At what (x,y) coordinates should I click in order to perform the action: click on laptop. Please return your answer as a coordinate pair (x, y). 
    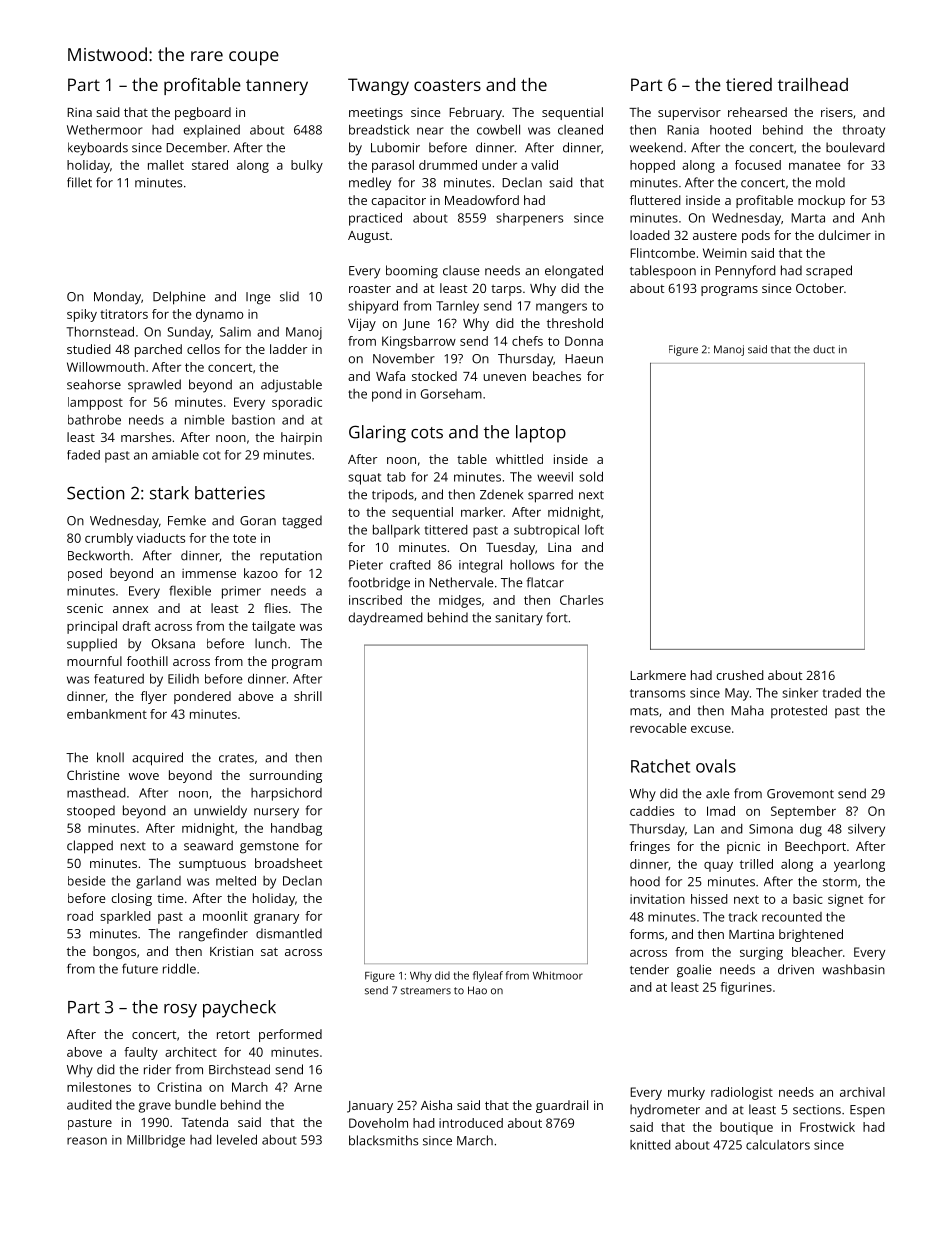
    Looking at the image, I should click on (541, 434).
